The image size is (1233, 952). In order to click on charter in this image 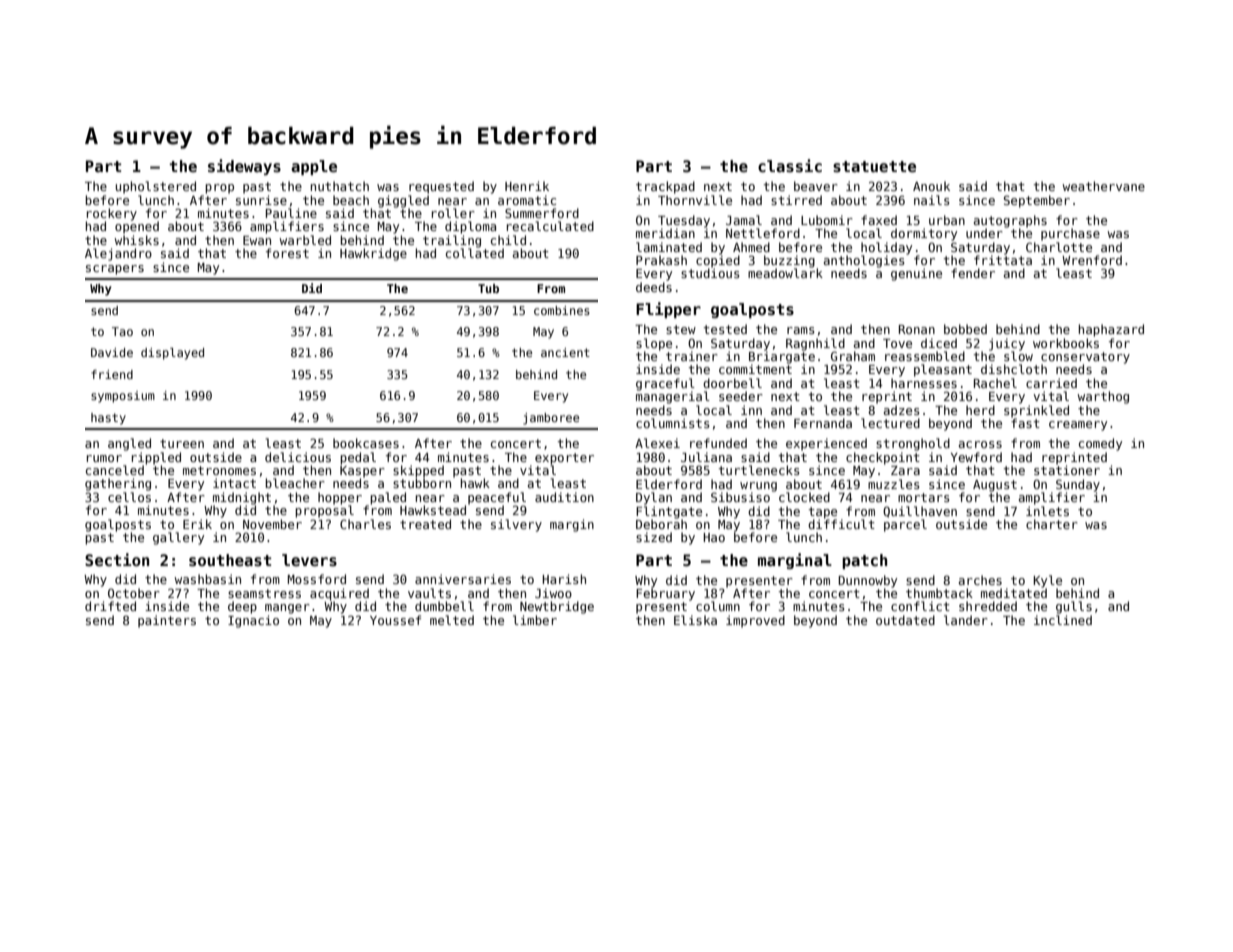, I will do `click(1052, 524)`.
